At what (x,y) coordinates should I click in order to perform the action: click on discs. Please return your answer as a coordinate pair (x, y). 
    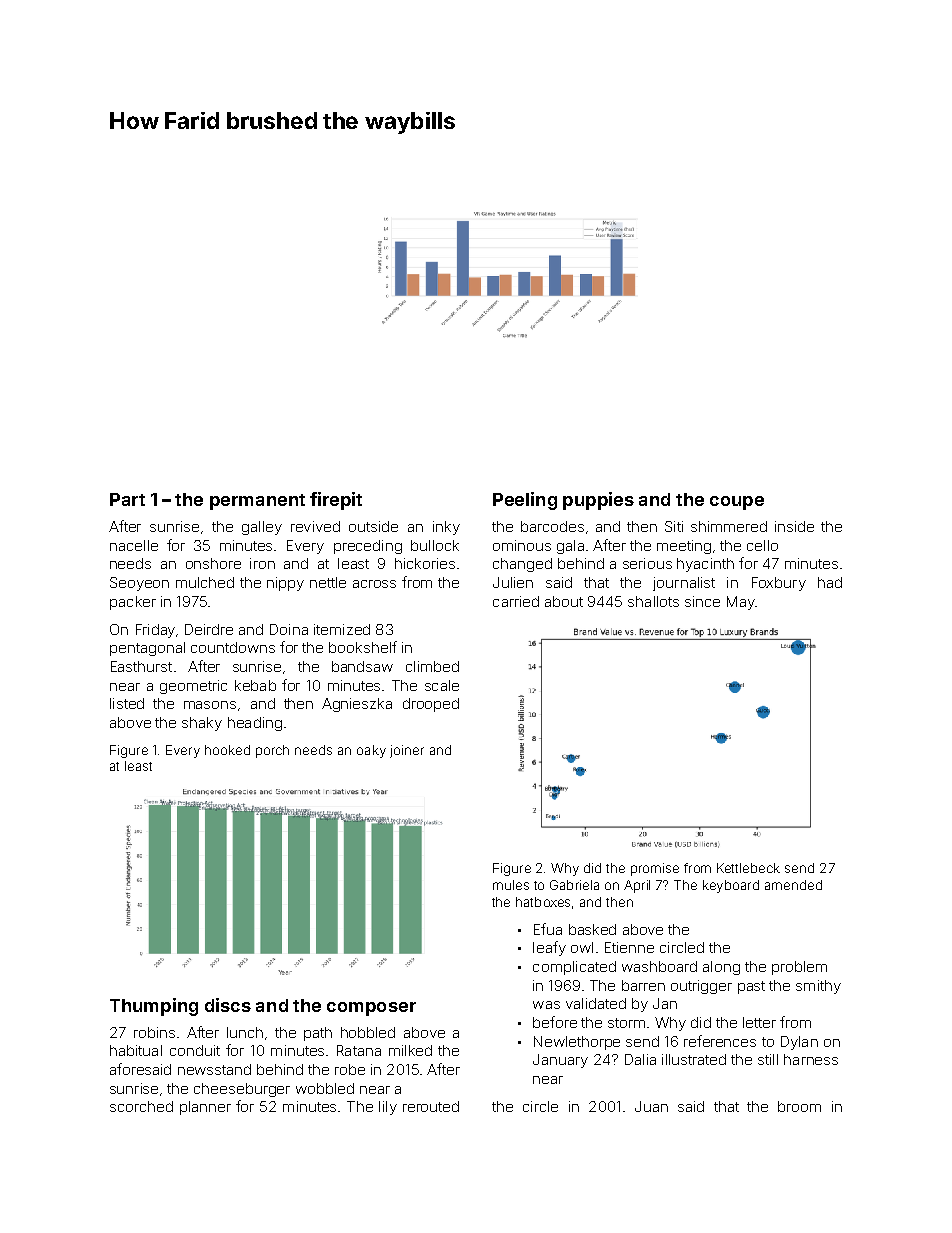
    Looking at the image, I should click on (228, 1005).
